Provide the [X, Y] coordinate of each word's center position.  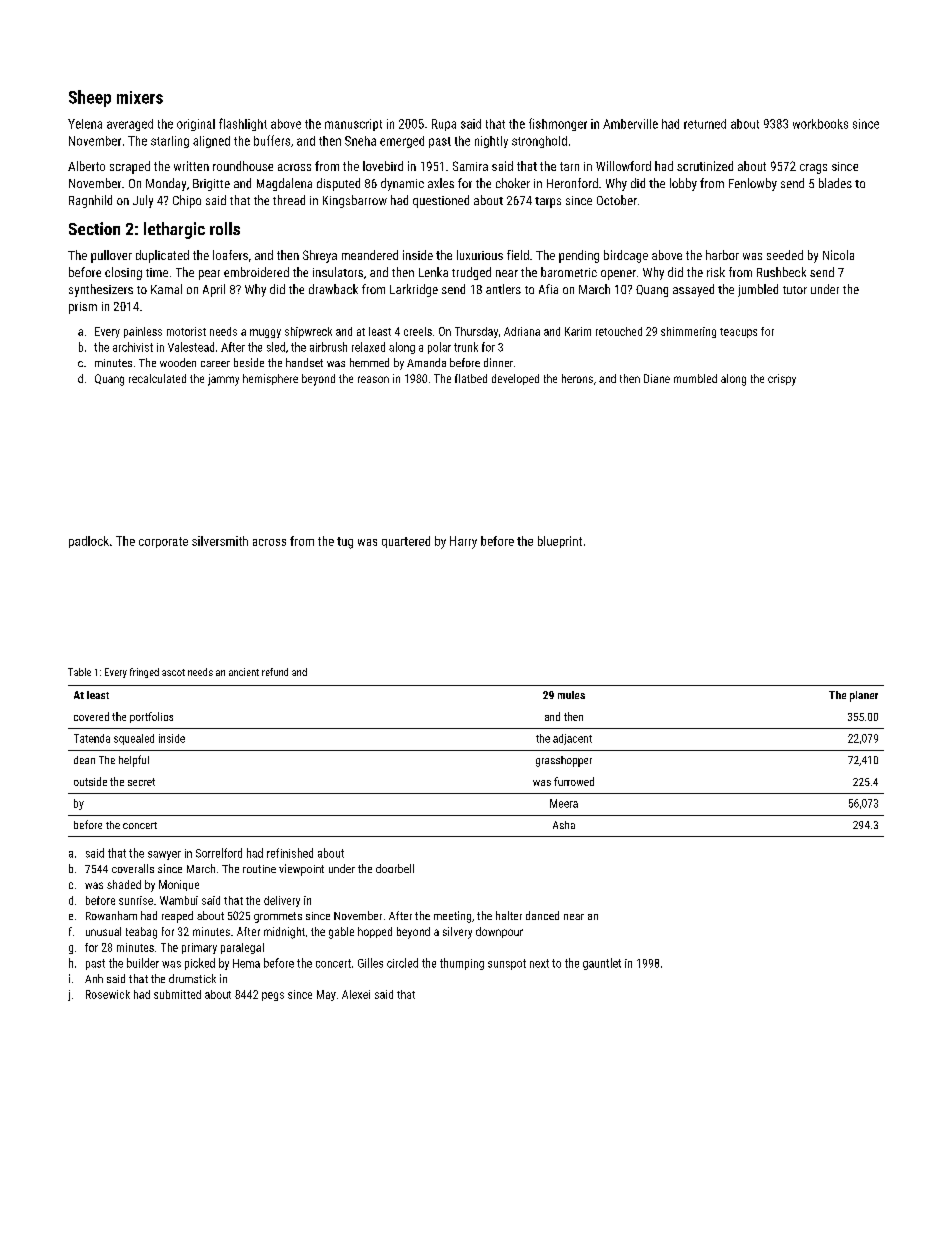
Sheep [90, 98]
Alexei [356, 994]
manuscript [353, 125]
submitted [177, 994]
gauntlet [602, 964]
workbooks [820, 124]
